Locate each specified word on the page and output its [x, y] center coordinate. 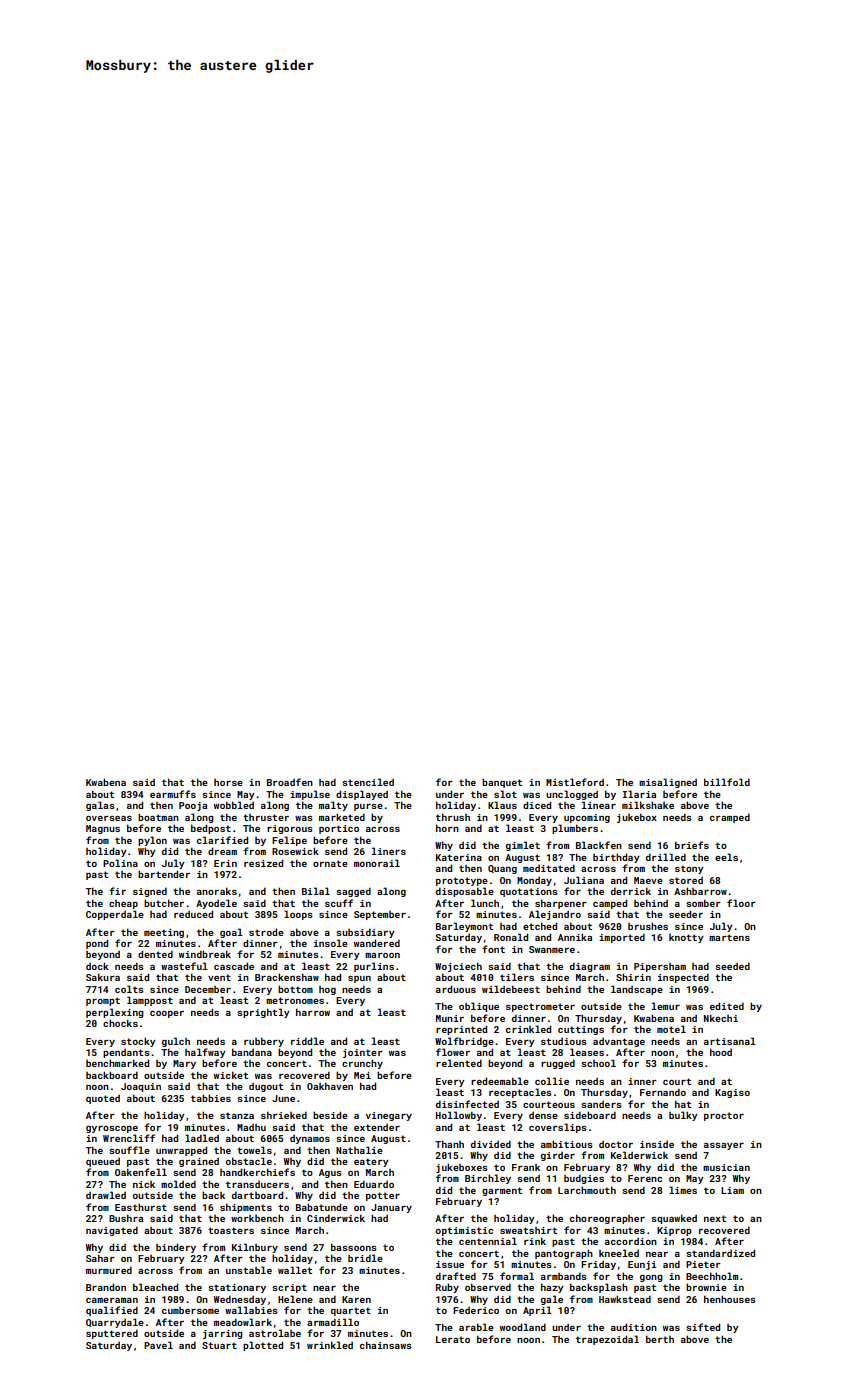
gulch [176, 1042]
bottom [295, 989]
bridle [365, 1258]
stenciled [368, 782]
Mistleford [575, 782]
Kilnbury [255, 1248]
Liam [732, 1190]
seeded [732, 966]
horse [228, 782]
